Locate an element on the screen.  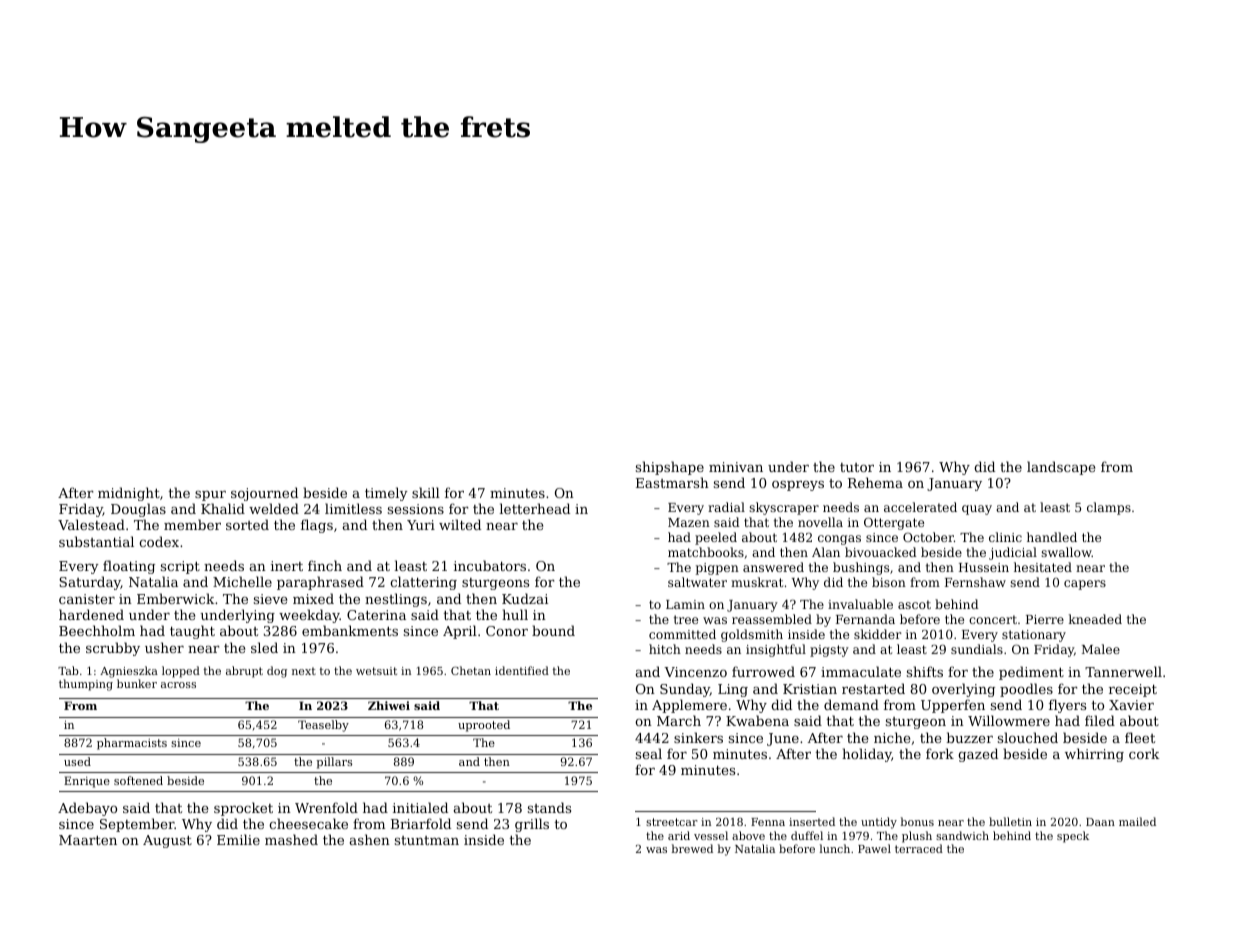
pharmacists is located at coordinates (132, 744).
